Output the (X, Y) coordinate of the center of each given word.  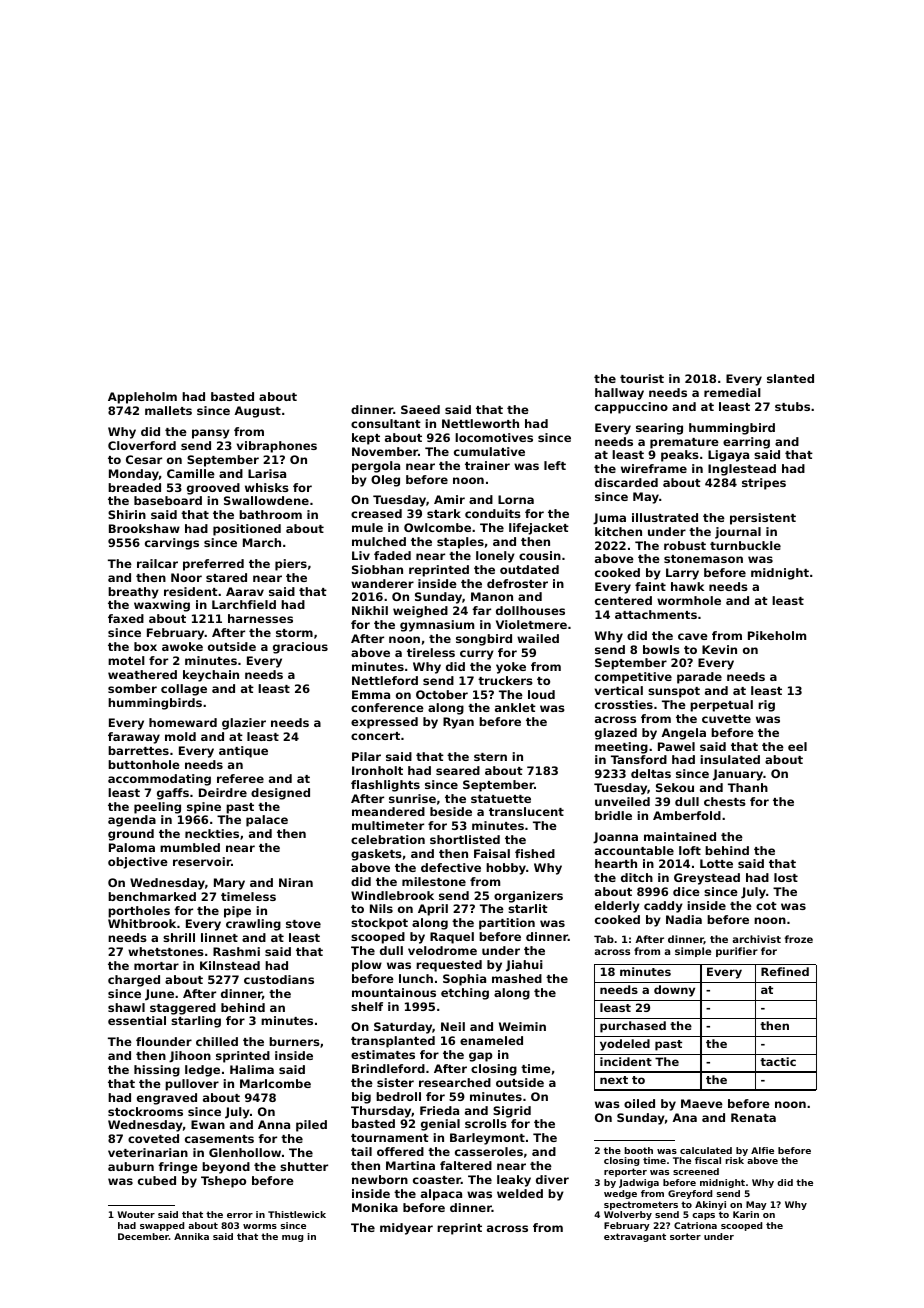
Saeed (420, 409)
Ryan (458, 723)
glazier (244, 724)
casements (219, 1139)
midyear (406, 1229)
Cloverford (142, 445)
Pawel (676, 746)
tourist (642, 378)
